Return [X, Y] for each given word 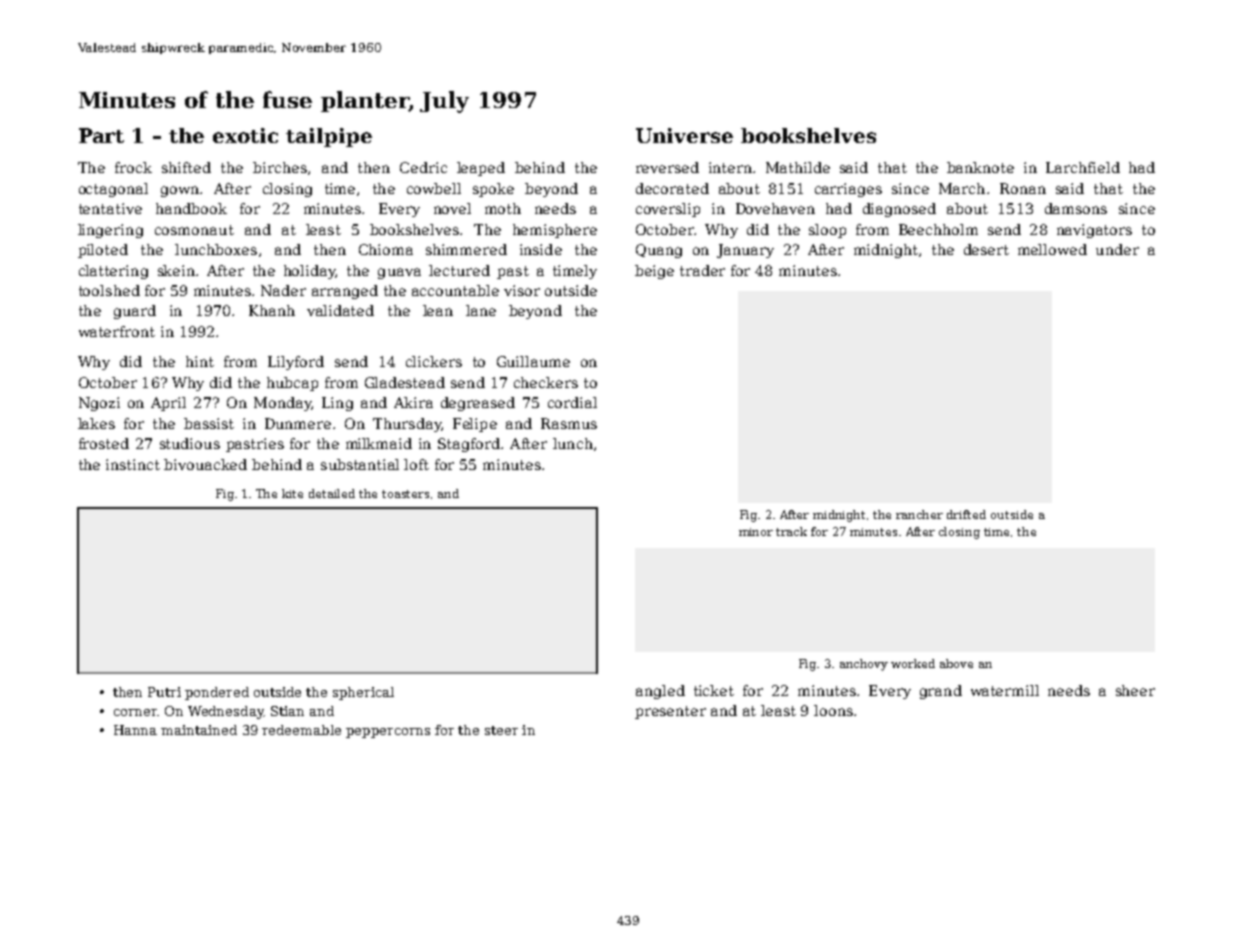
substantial [360, 464]
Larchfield [1083, 167]
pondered [217, 693]
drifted [966, 514]
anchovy [864, 665]
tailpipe [329, 137]
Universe [684, 135]
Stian [287, 711]
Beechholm [938, 229]
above [956, 663]
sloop [827, 231]
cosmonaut [194, 230]
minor [756, 532]
